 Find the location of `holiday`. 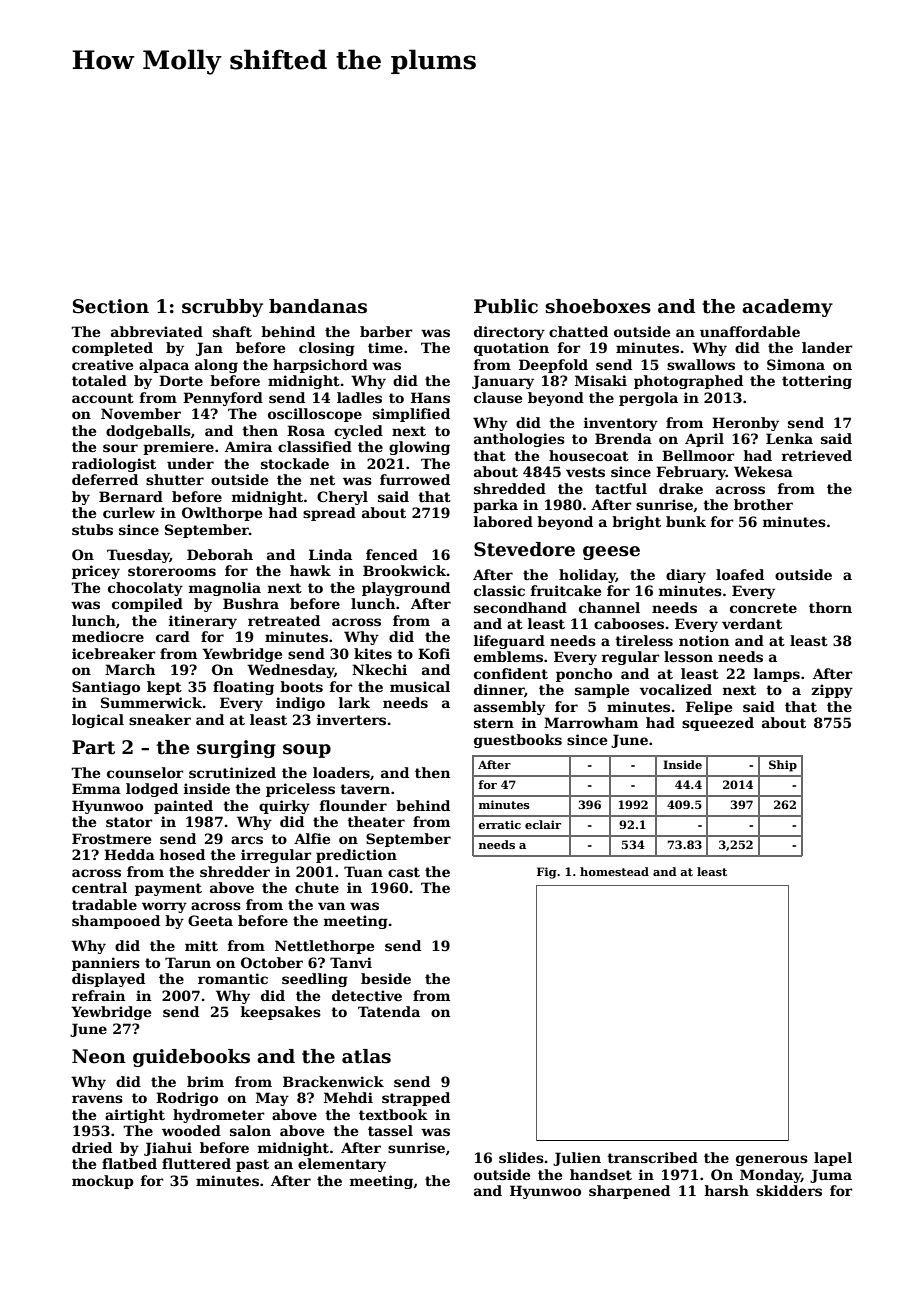

holiday is located at coordinates (587, 576).
